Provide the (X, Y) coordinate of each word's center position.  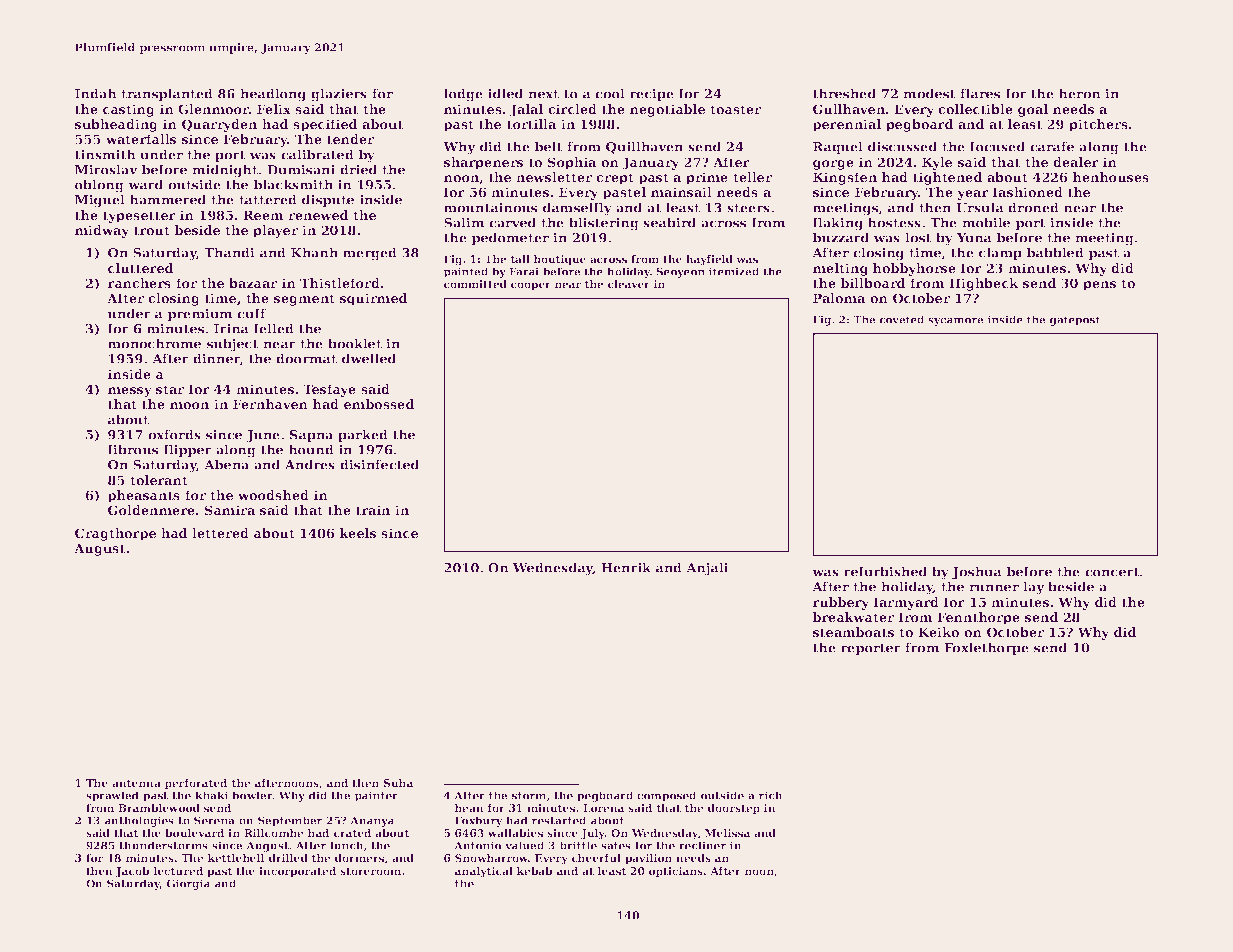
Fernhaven (270, 404)
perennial (847, 125)
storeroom (370, 871)
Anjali (707, 569)
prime (707, 178)
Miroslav (106, 169)
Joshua (977, 572)
